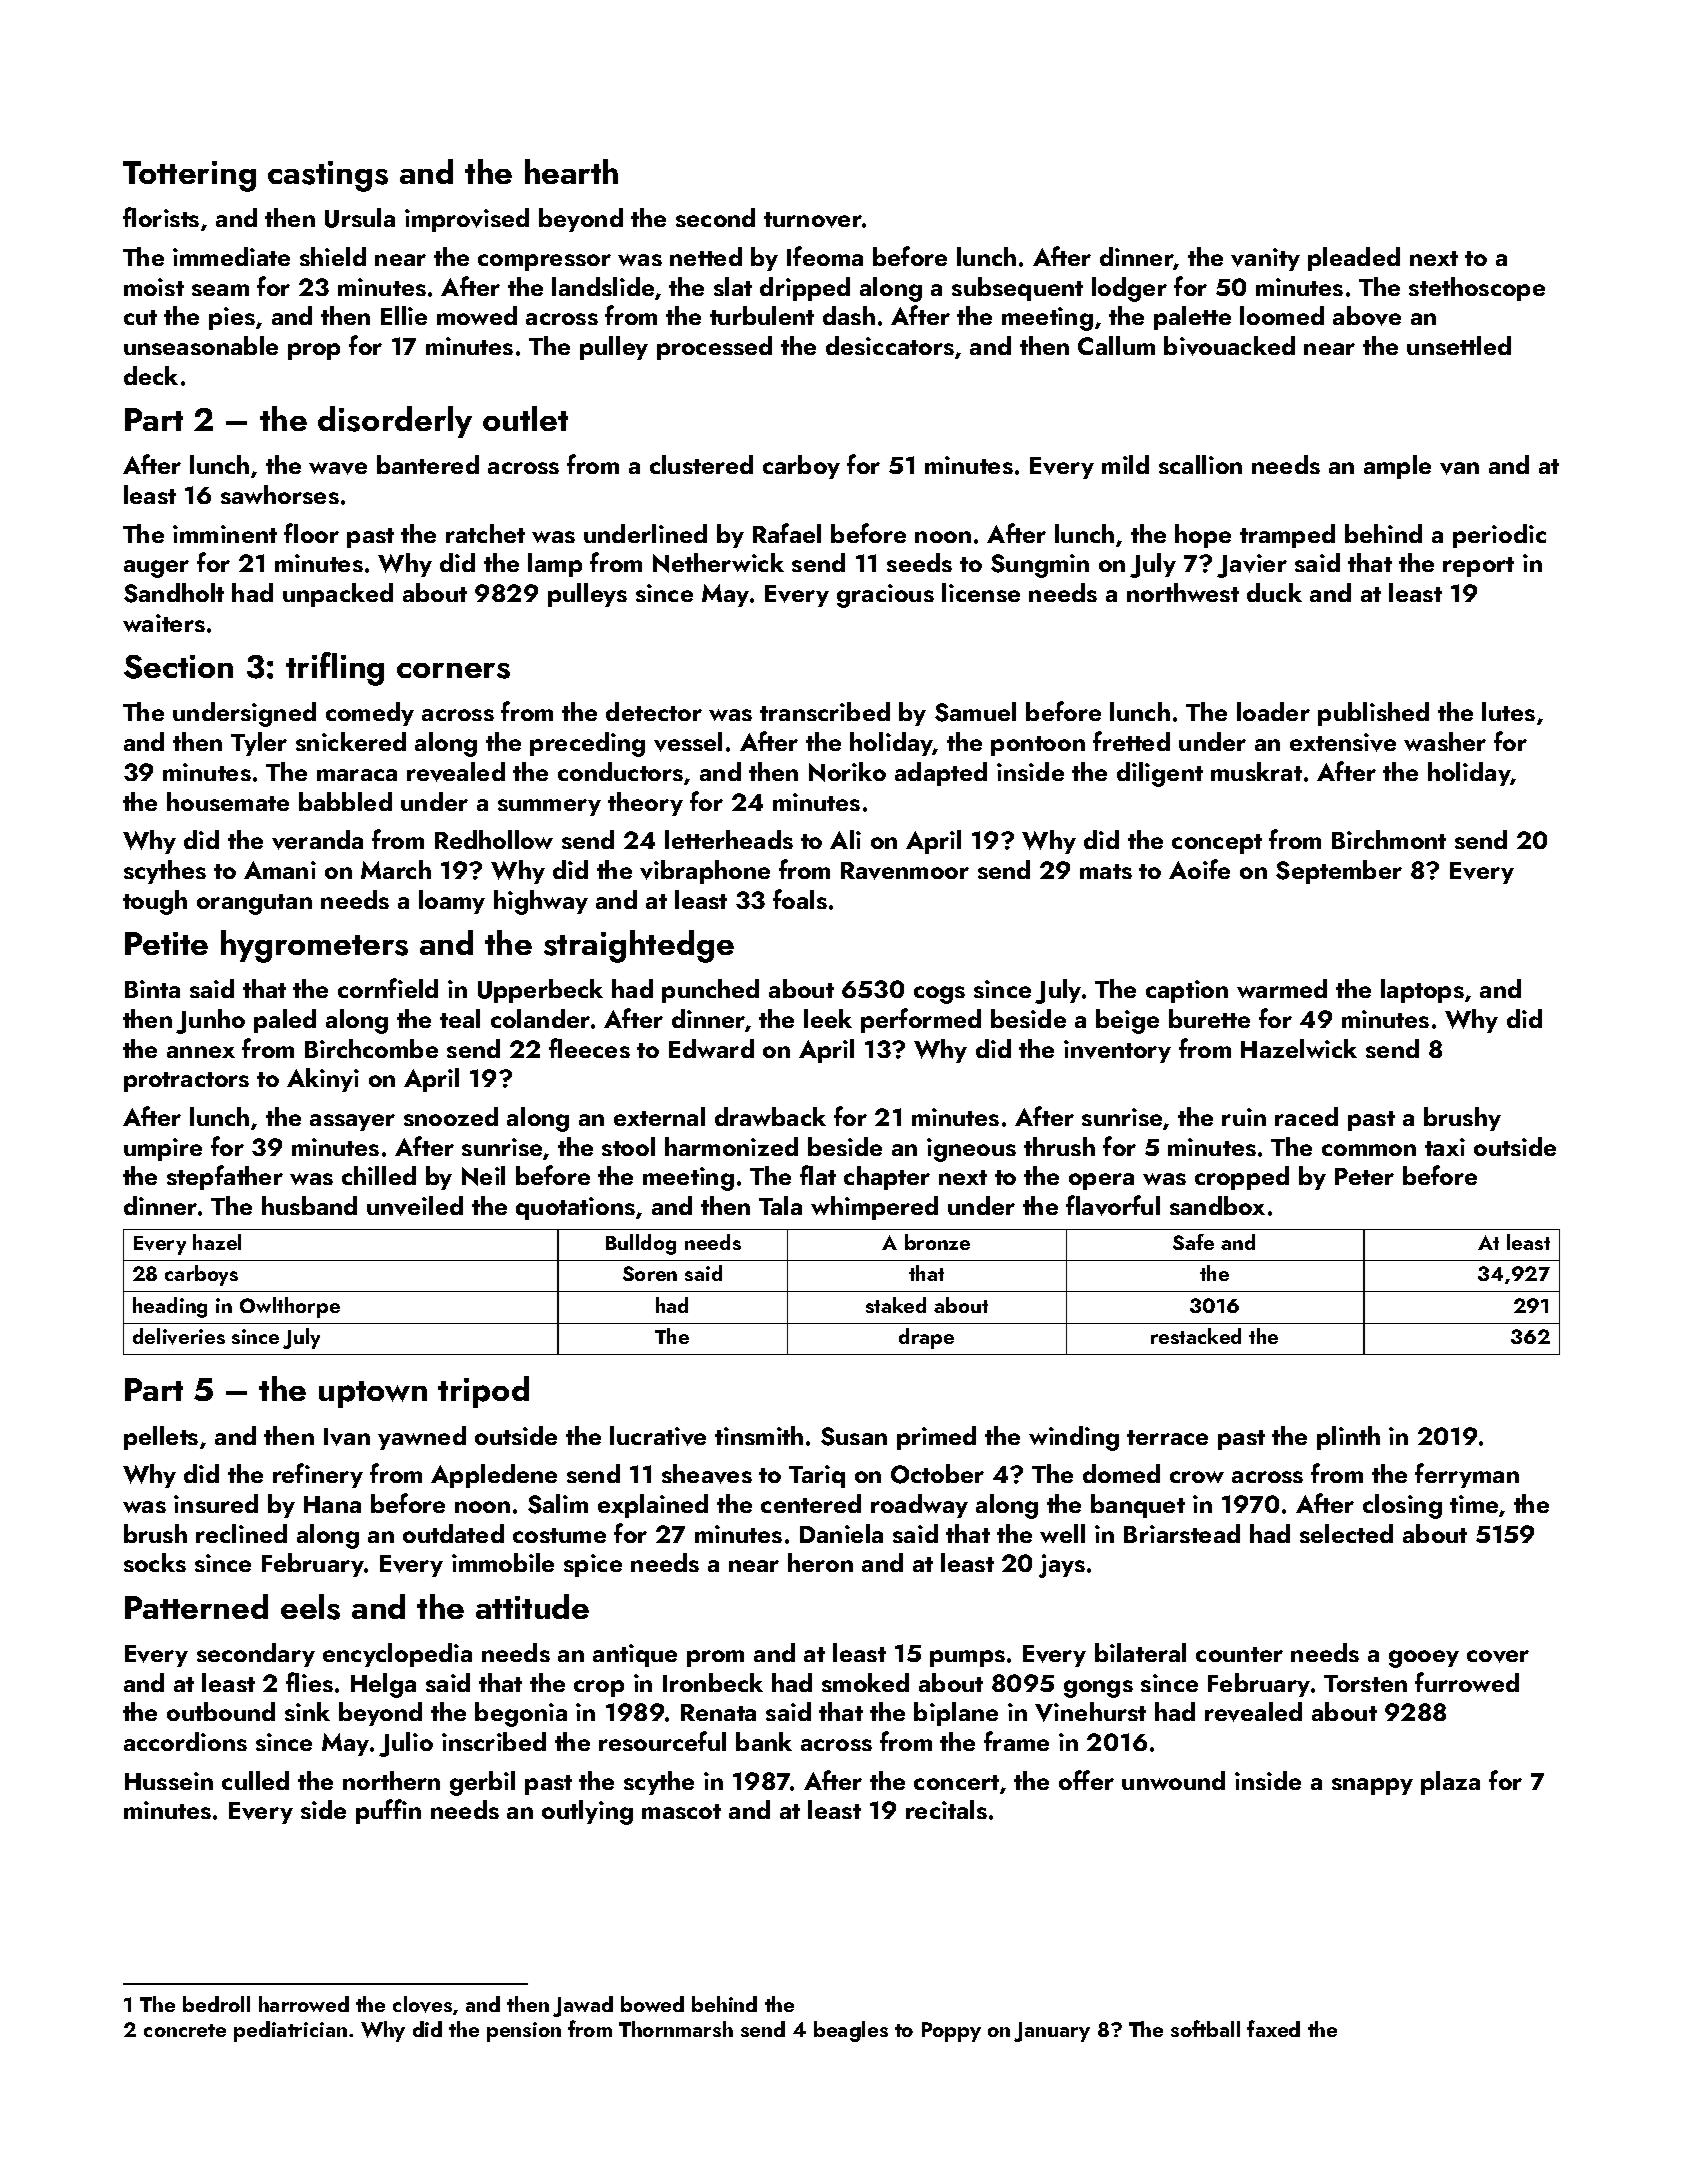  What do you see at coordinates (189, 176) in the screenshot?
I see `Tottering` at bounding box center [189, 176].
